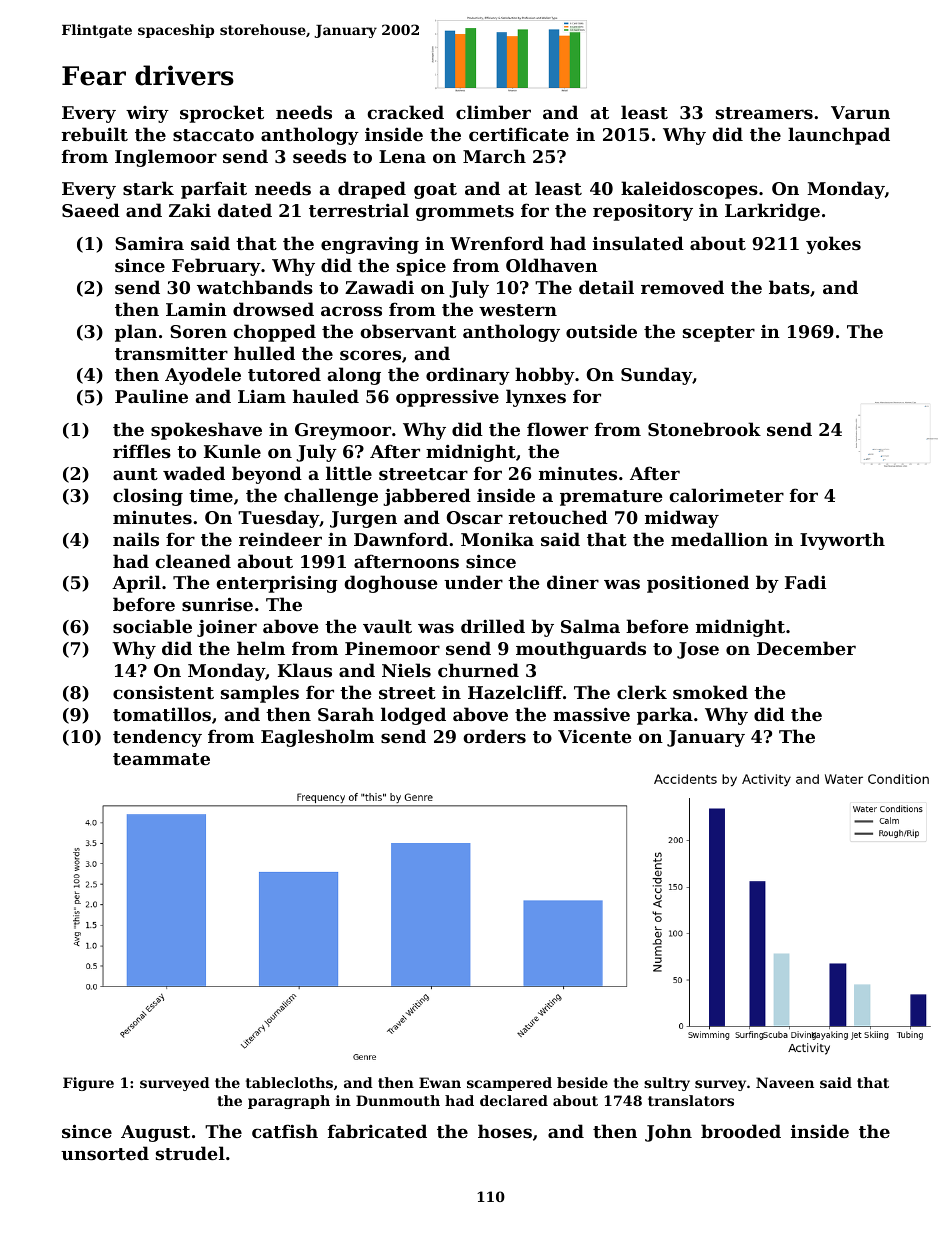 This screenshot has height=1233, width=952. I want to click on yokes, so click(833, 245).
